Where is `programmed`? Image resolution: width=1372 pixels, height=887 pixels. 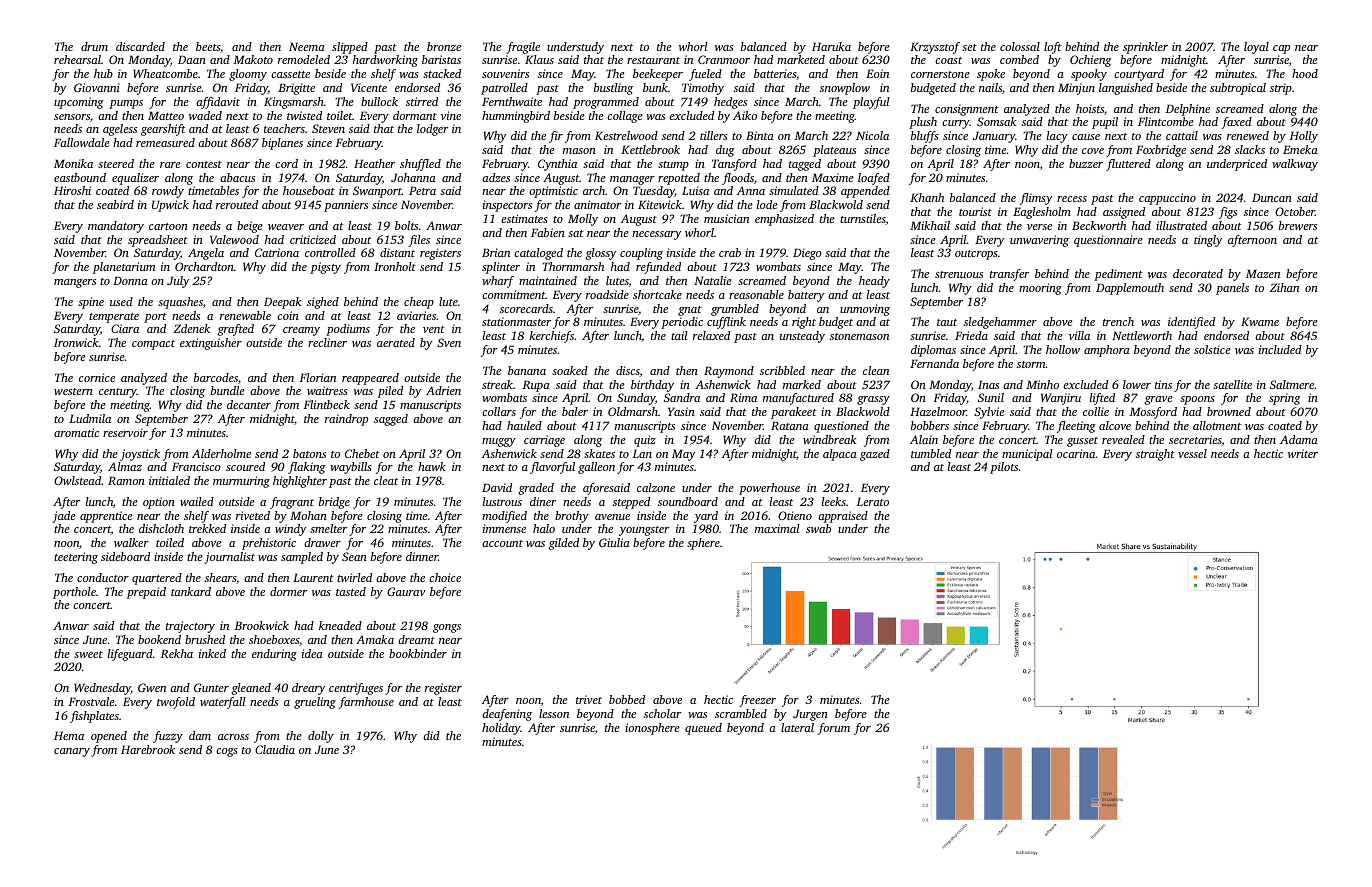 programmed is located at coordinates (606, 103).
